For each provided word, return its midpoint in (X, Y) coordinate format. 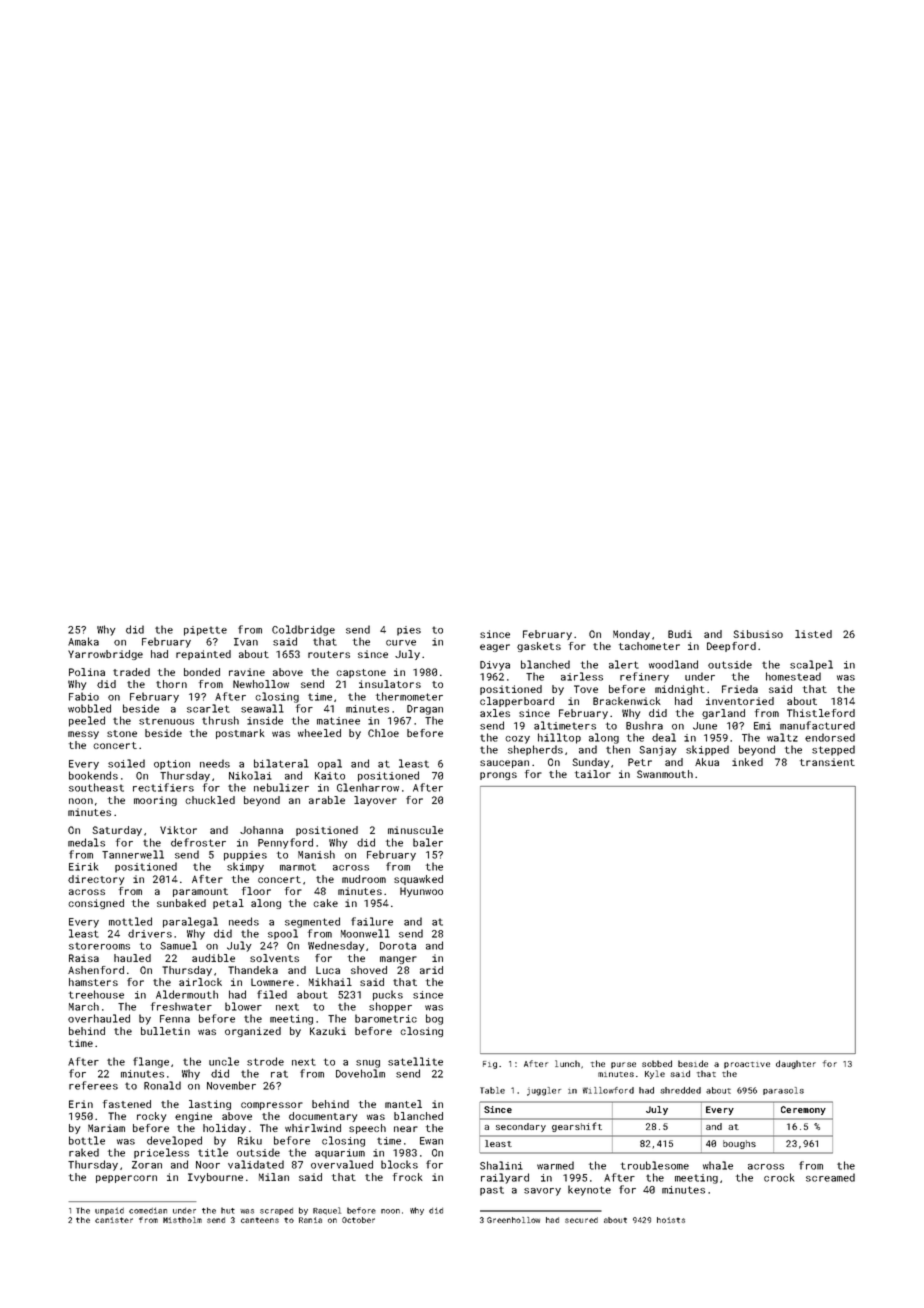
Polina (87, 672)
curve (401, 643)
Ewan (431, 1141)
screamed (830, 1177)
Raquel (327, 1211)
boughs (739, 1144)
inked (747, 762)
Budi (680, 634)
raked (84, 1152)
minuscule (415, 830)
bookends (93, 775)
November (231, 1085)
